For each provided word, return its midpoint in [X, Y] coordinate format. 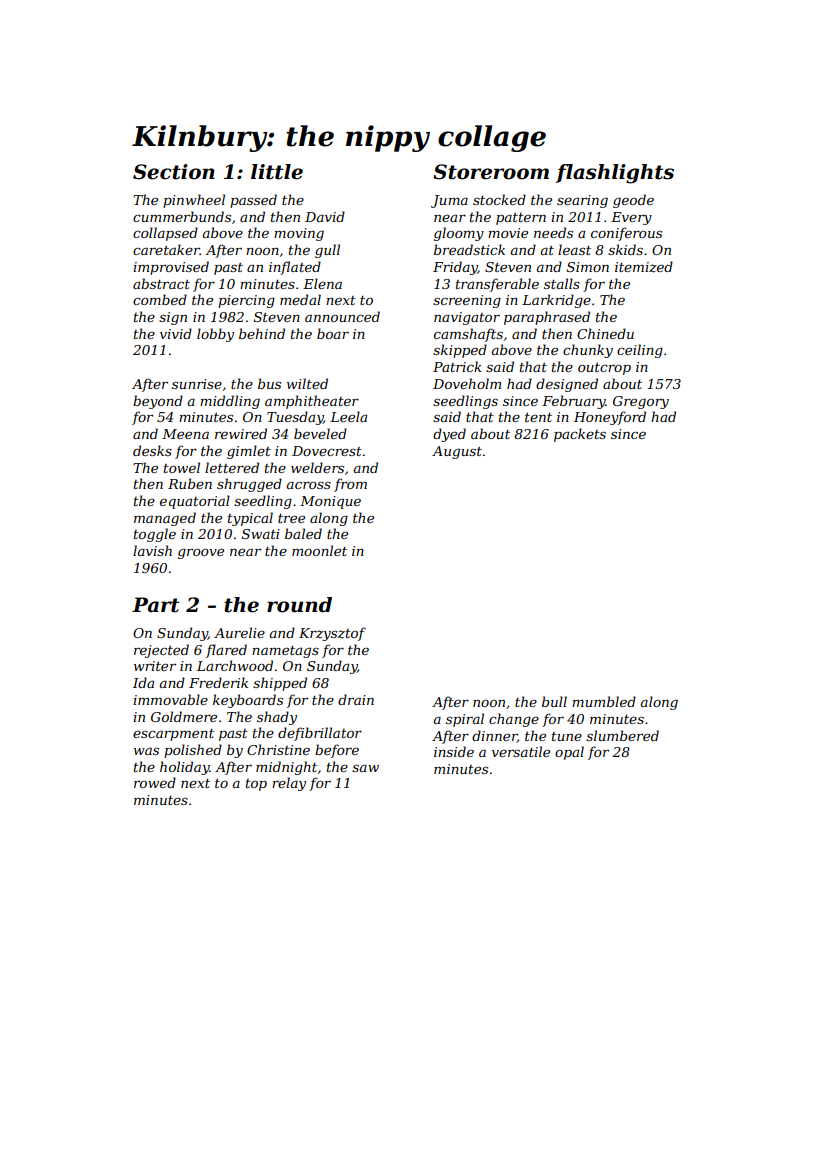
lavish [152, 550]
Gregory [641, 402]
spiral [465, 720]
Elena [322, 283]
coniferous [626, 234]
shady [277, 718]
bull [554, 701]
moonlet [319, 550]
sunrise [197, 384]
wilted [307, 383]
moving [299, 234]
